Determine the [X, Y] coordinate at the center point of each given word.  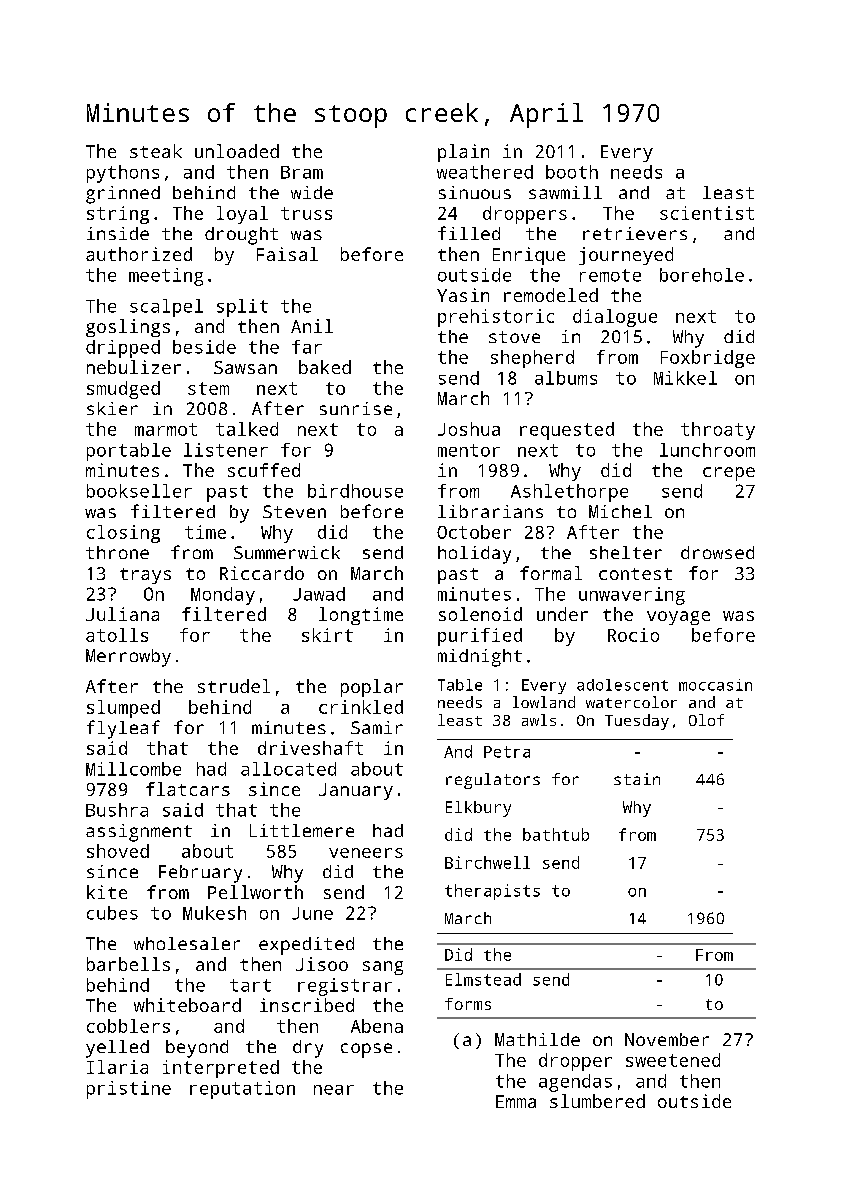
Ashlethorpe [569, 493]
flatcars [188, 789]
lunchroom [707, 450]
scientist [707, 213]
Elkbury [478, 809]
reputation [242, 1090]
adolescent [622, 685]
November [667, 1039]
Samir [377, 727]
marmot [166, 429]
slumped [123, 709]
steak [156, 151]
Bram [302, 172]
